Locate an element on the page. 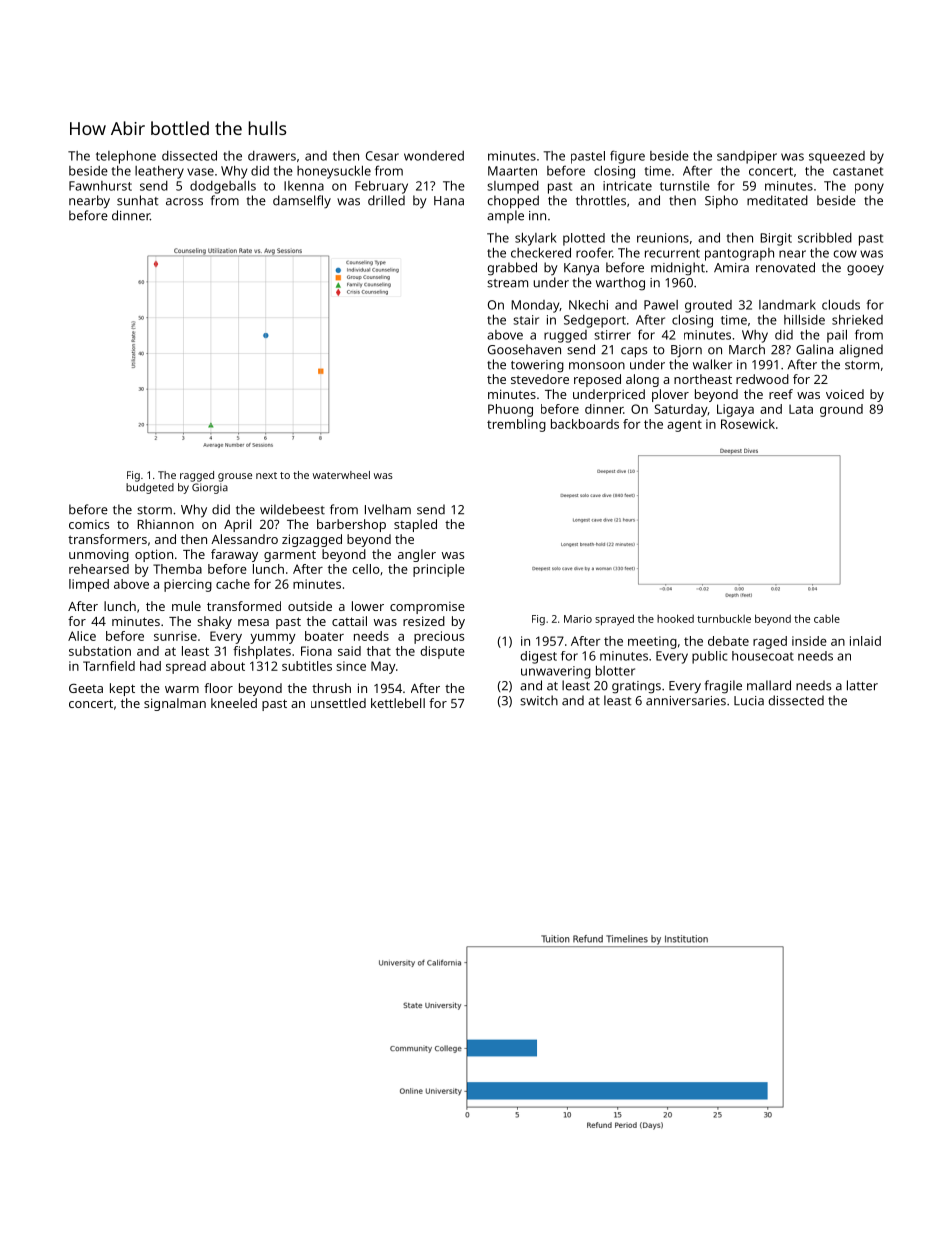 This image has width=952, height=1233. figure is located at coordinates (627, 157).
